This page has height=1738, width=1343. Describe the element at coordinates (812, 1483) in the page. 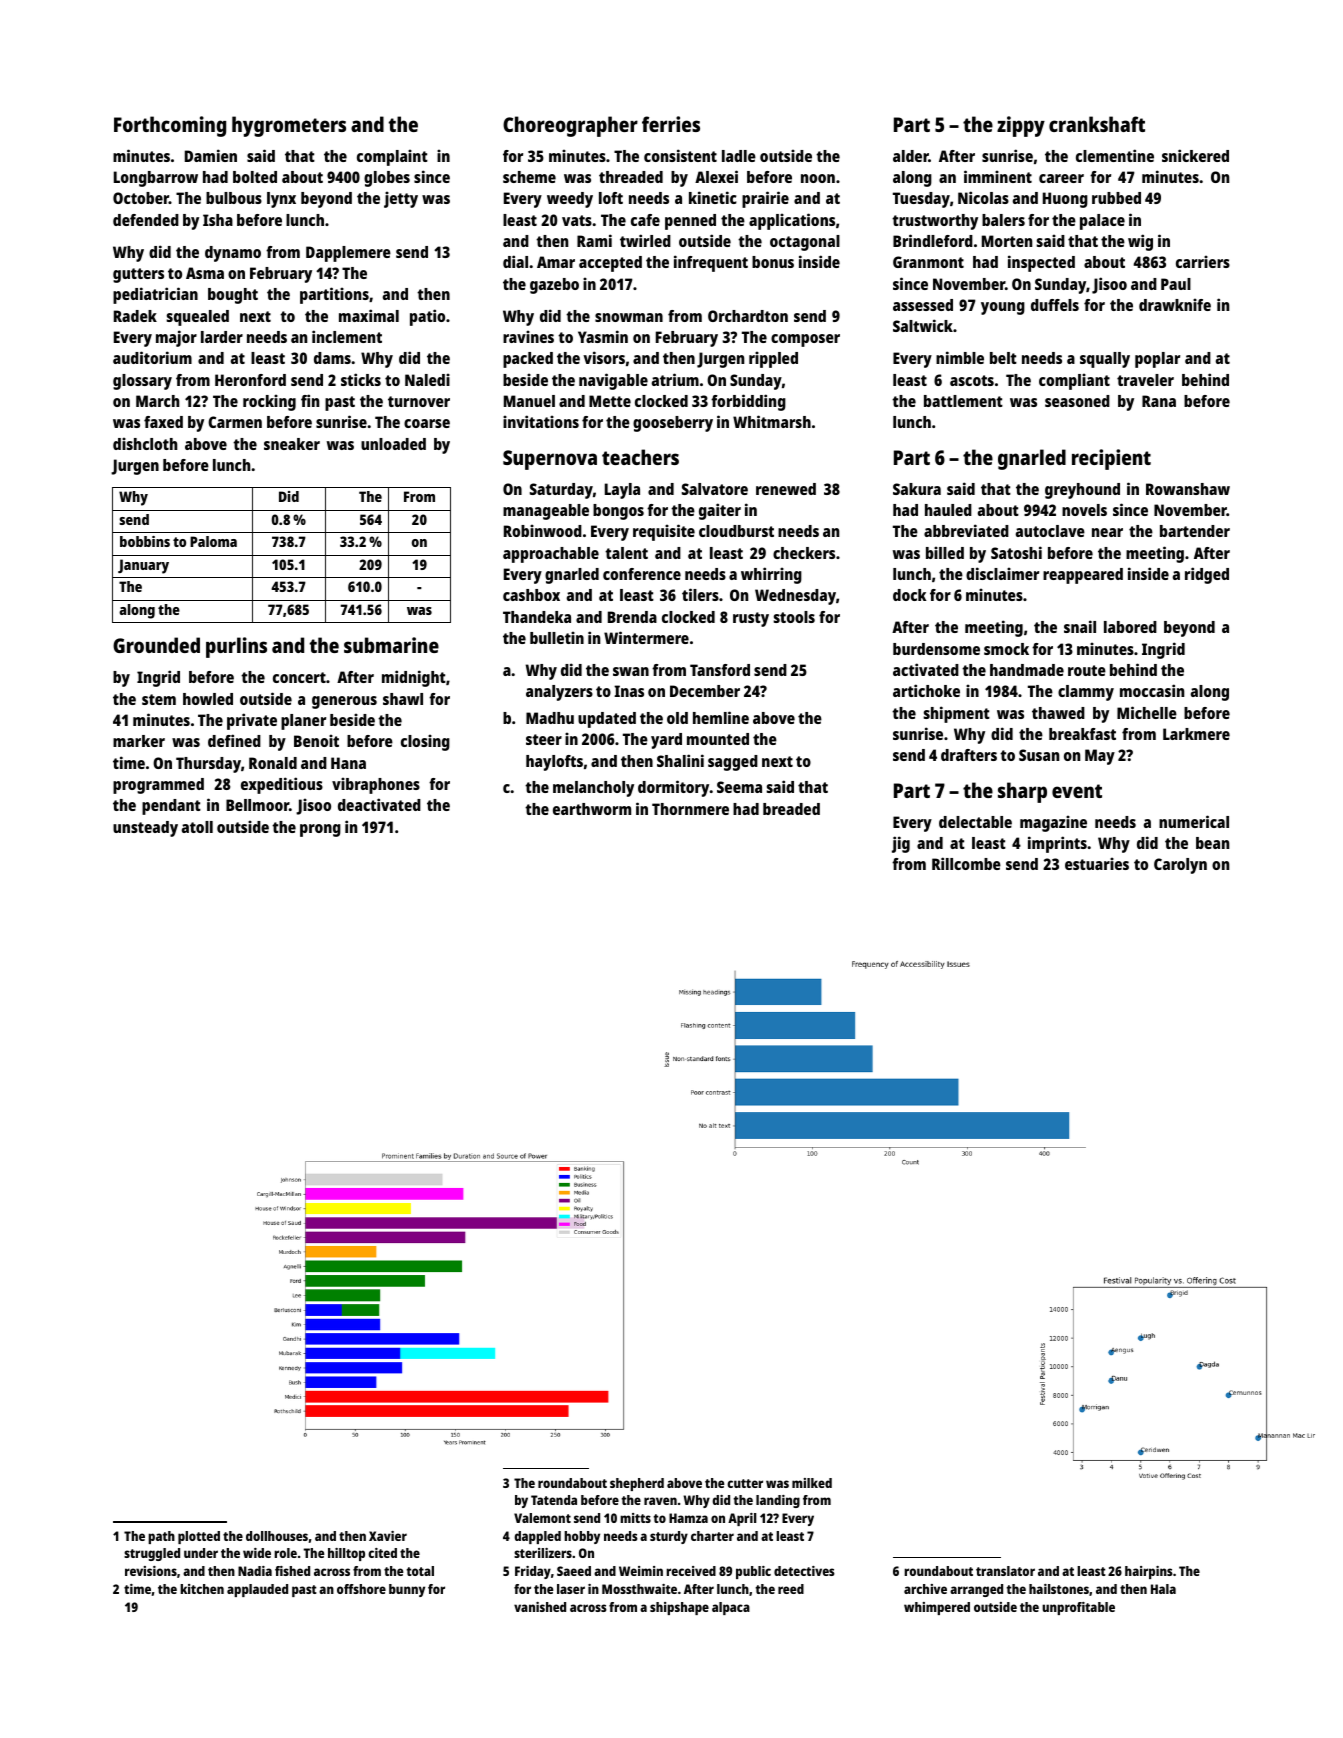

I see `milked` at that location.
